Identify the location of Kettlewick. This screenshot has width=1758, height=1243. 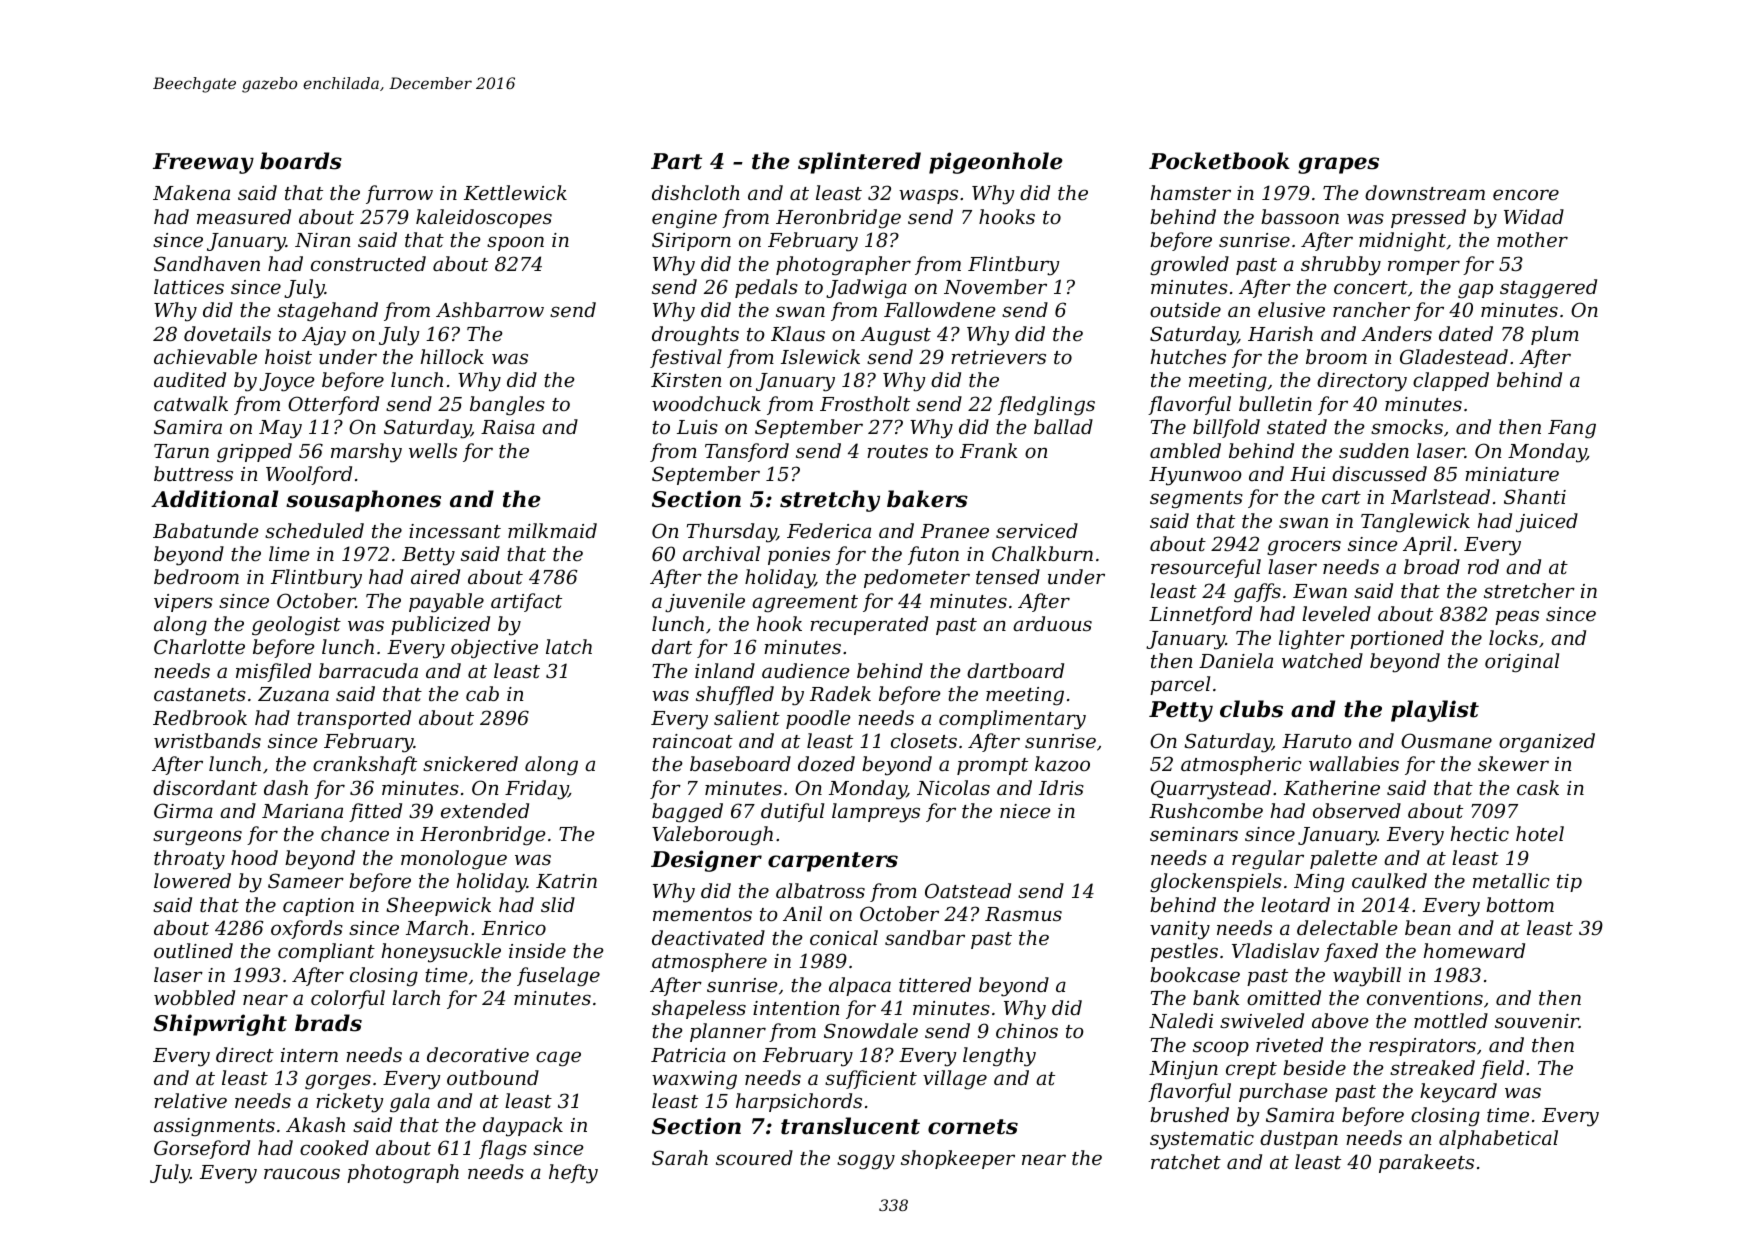
(515, 192).
